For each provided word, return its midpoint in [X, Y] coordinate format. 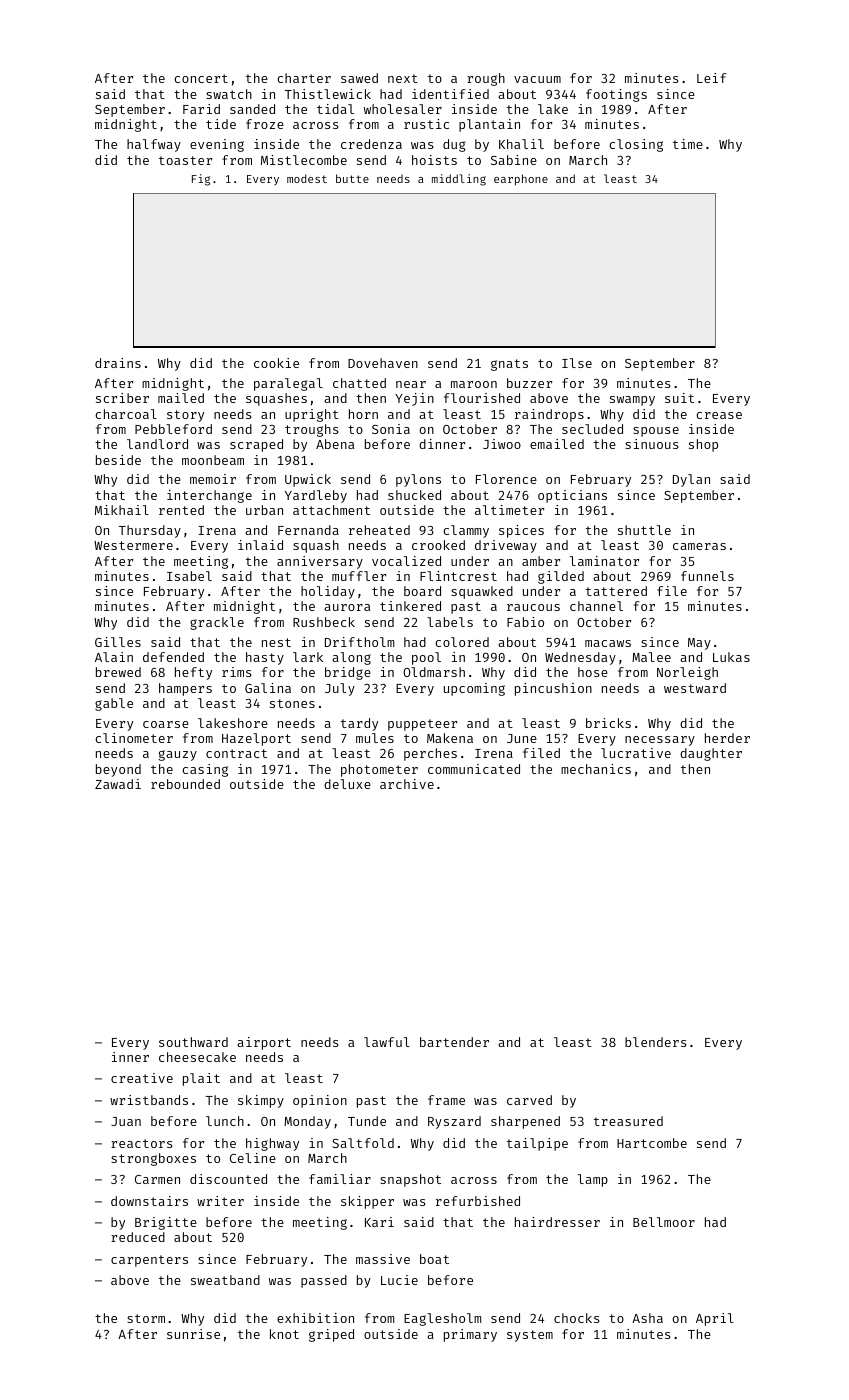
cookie [276, 363]
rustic [426, 124]
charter [304, 78]
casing [205, 770]
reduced [138, 1237]
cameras [699, 546]
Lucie [399, 1280]
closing [636, 145]
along [351, 658]
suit [679, 398]
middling [459, 180]
